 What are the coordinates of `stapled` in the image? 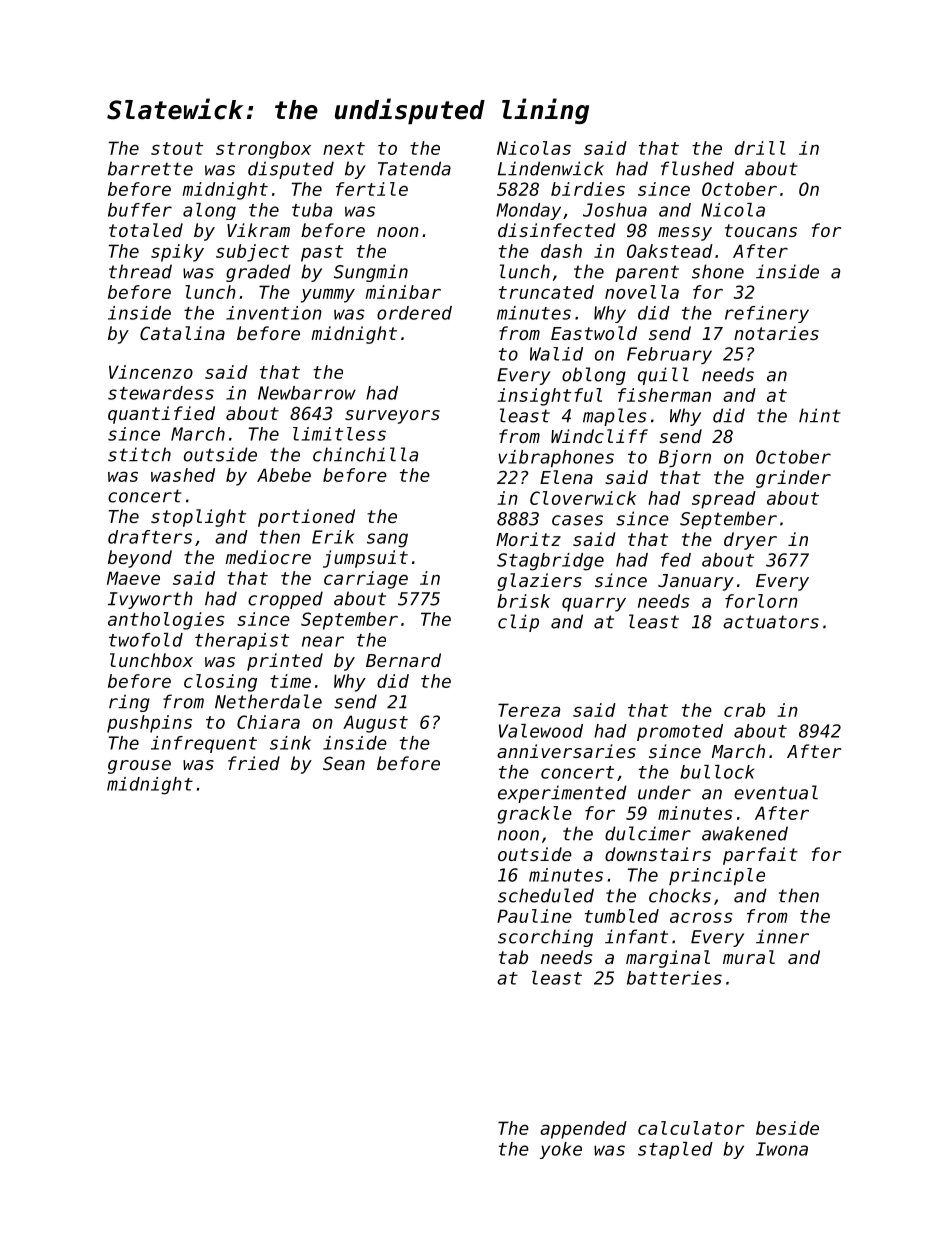 It's located at (675, 1150).
